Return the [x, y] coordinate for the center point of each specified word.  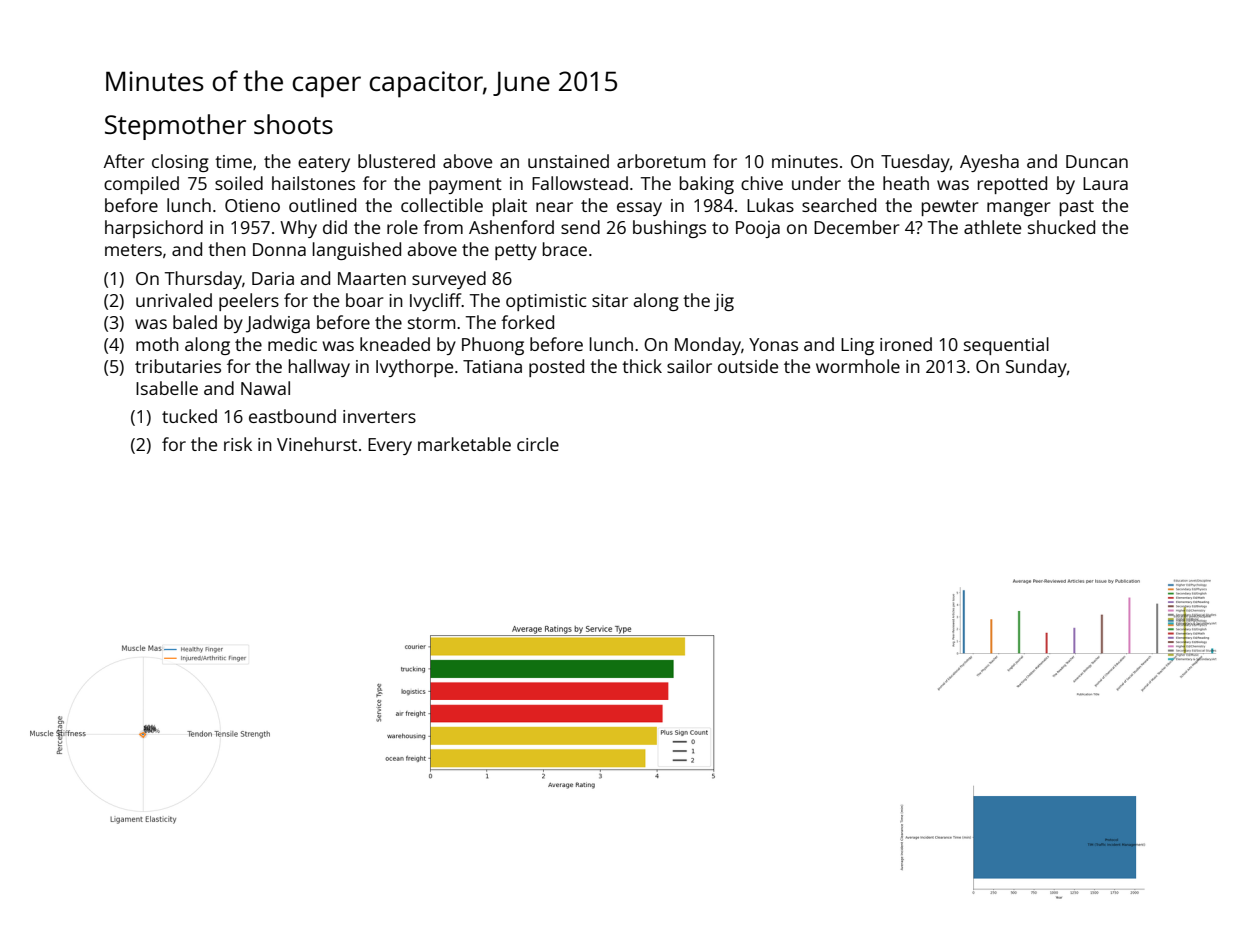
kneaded [395, 344]
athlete [992, 227]
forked [527, 322]
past [1077, 208]
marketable [464, 444]
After [124, 161]
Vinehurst [317, 444]
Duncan [1097, 161]
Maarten [372, 278]
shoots [293, 124]
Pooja [758, 229]
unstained [568, 161]
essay [639, 209]
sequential [1006, 346]
